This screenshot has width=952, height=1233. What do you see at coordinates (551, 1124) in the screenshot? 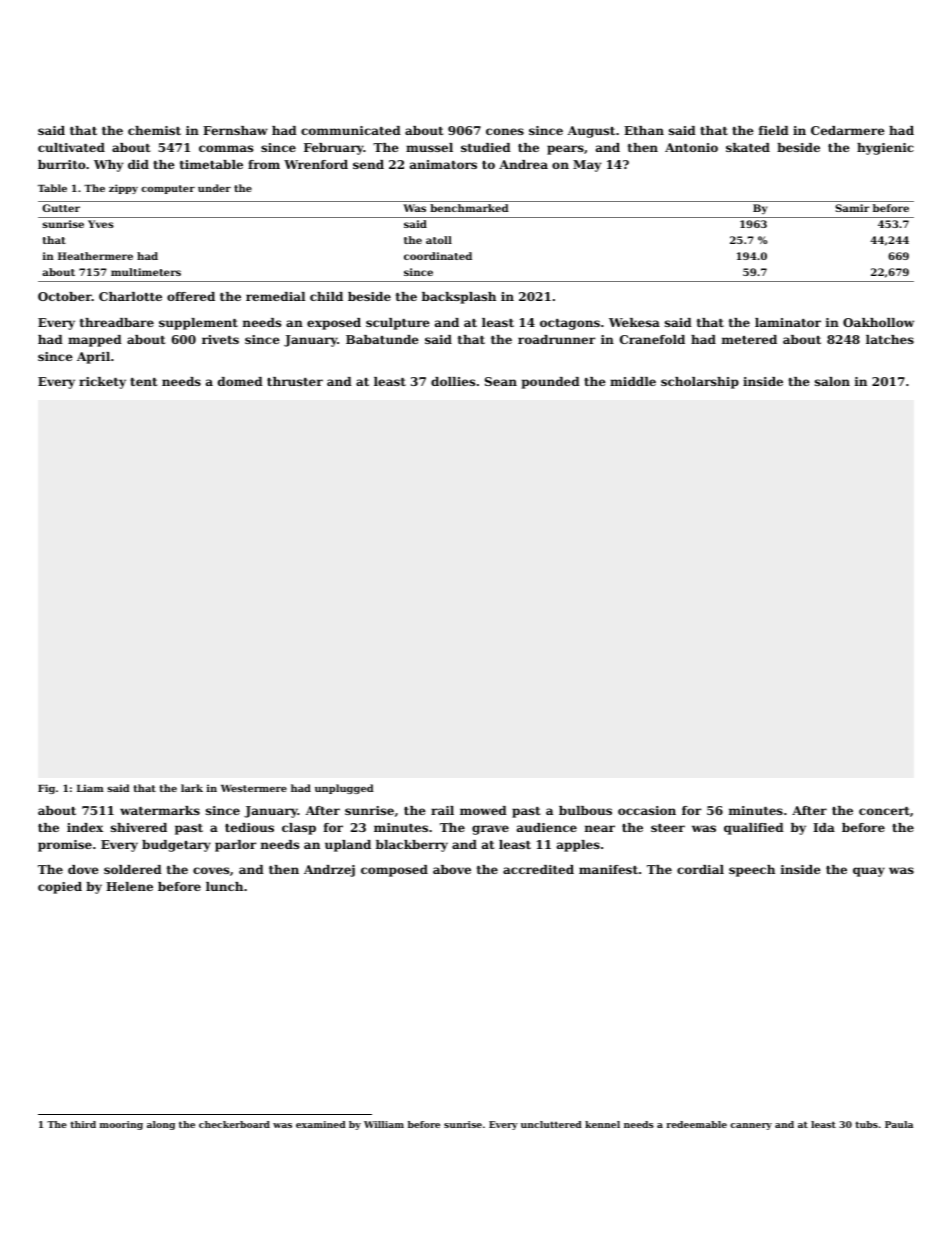
I see `uncluttered` at bounding box center [551, 1124].
